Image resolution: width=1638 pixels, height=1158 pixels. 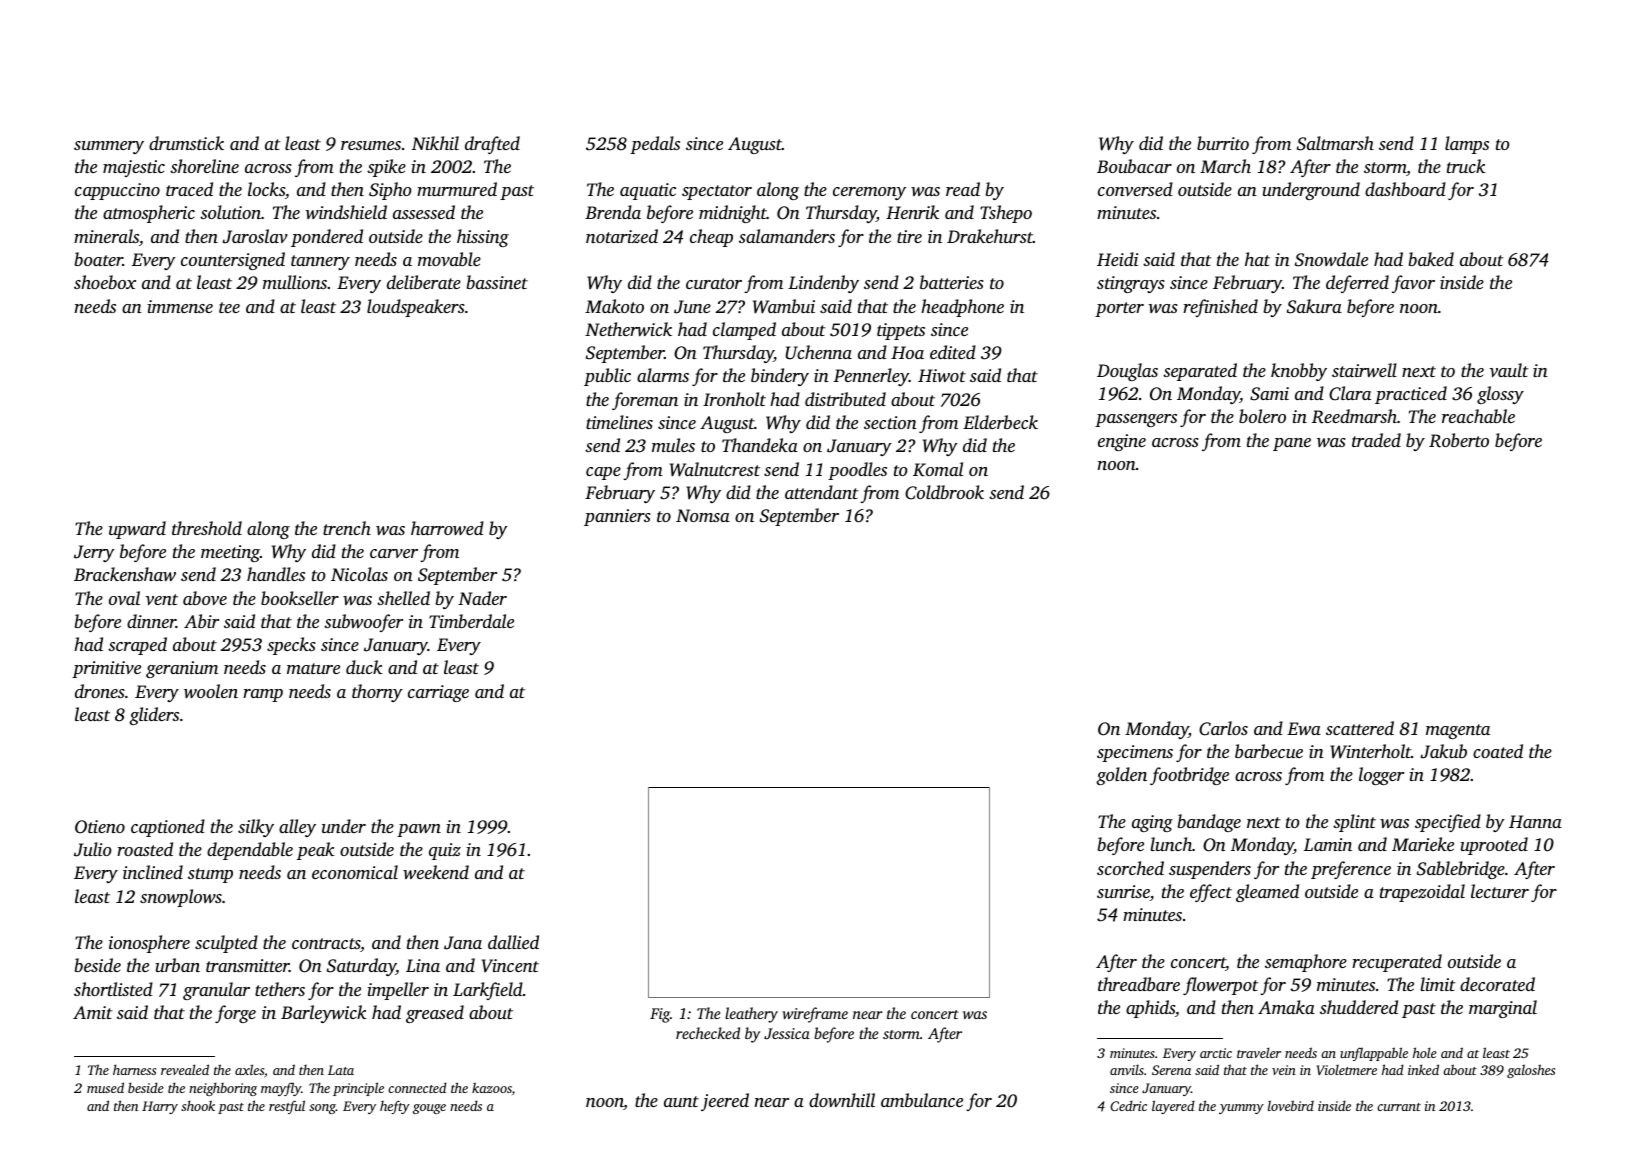 What do you see at coordinates (717, 192) in the screenshot?
I see `spectator` at bounding box center [717, 192].
